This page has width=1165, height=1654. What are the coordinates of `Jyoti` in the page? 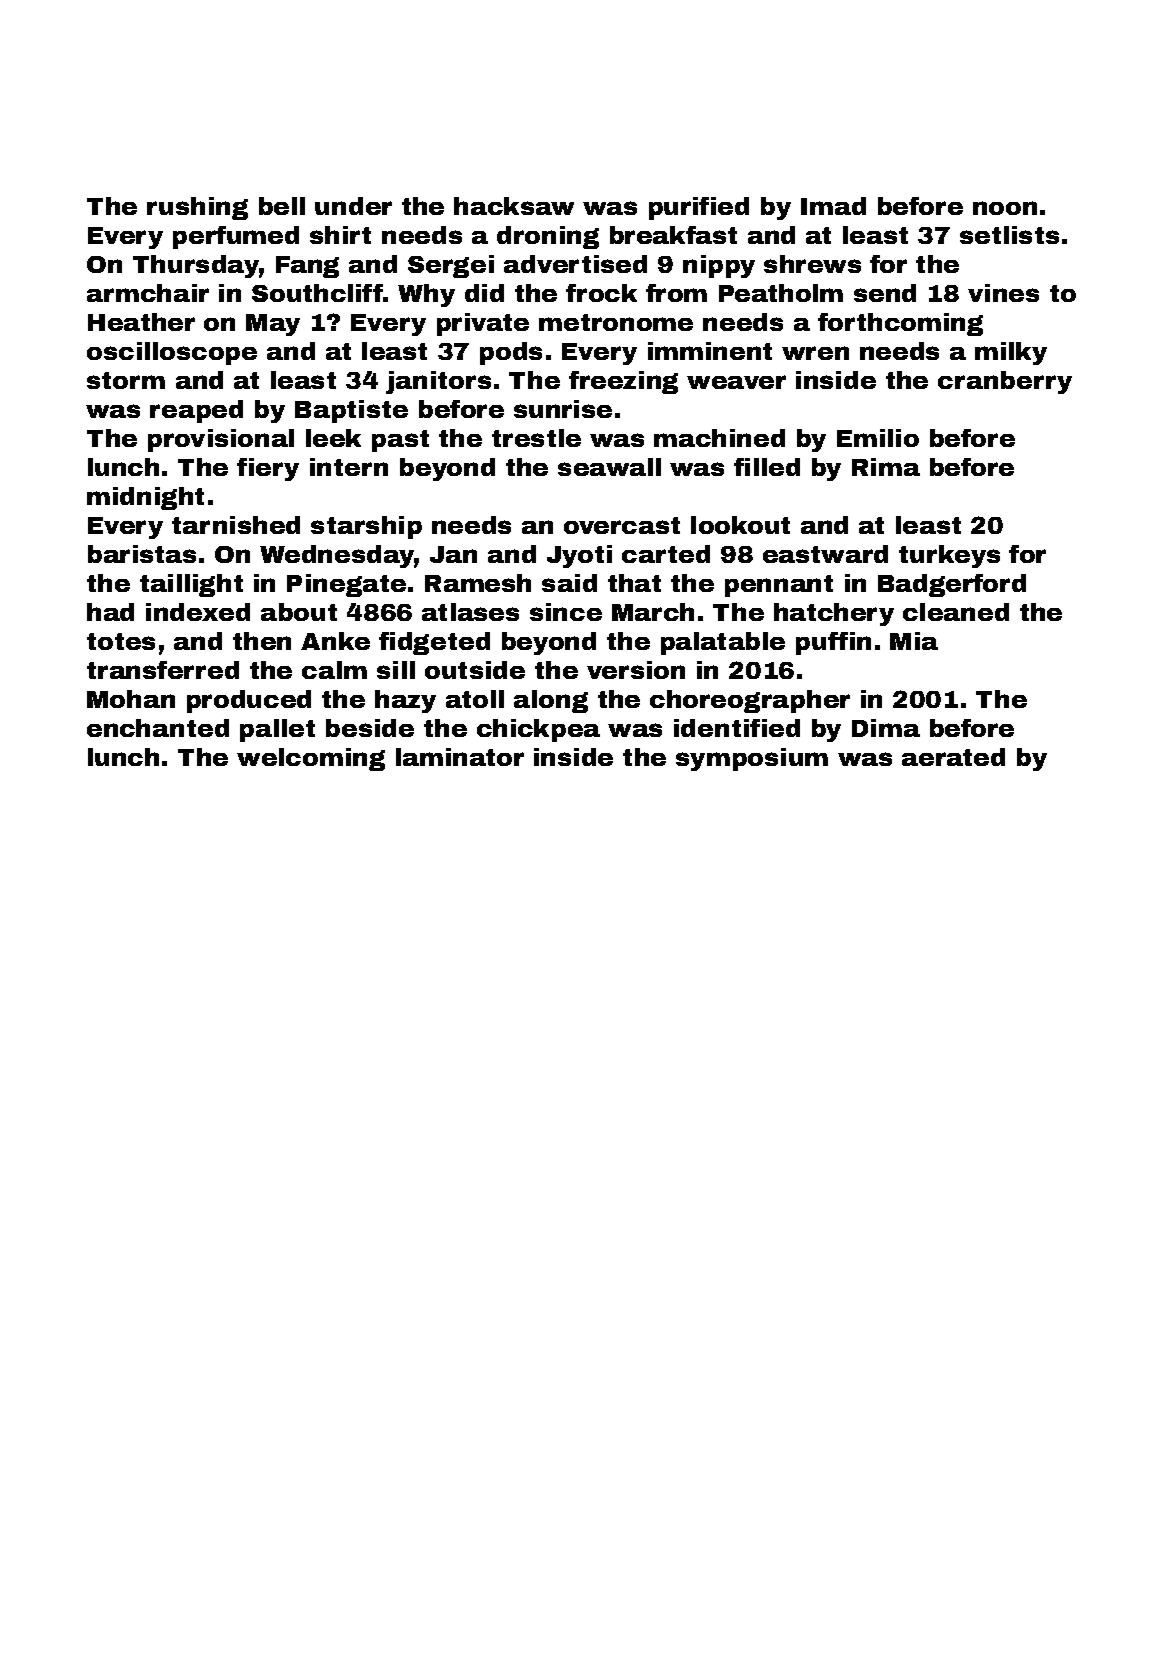 It's located at (579, 556).
